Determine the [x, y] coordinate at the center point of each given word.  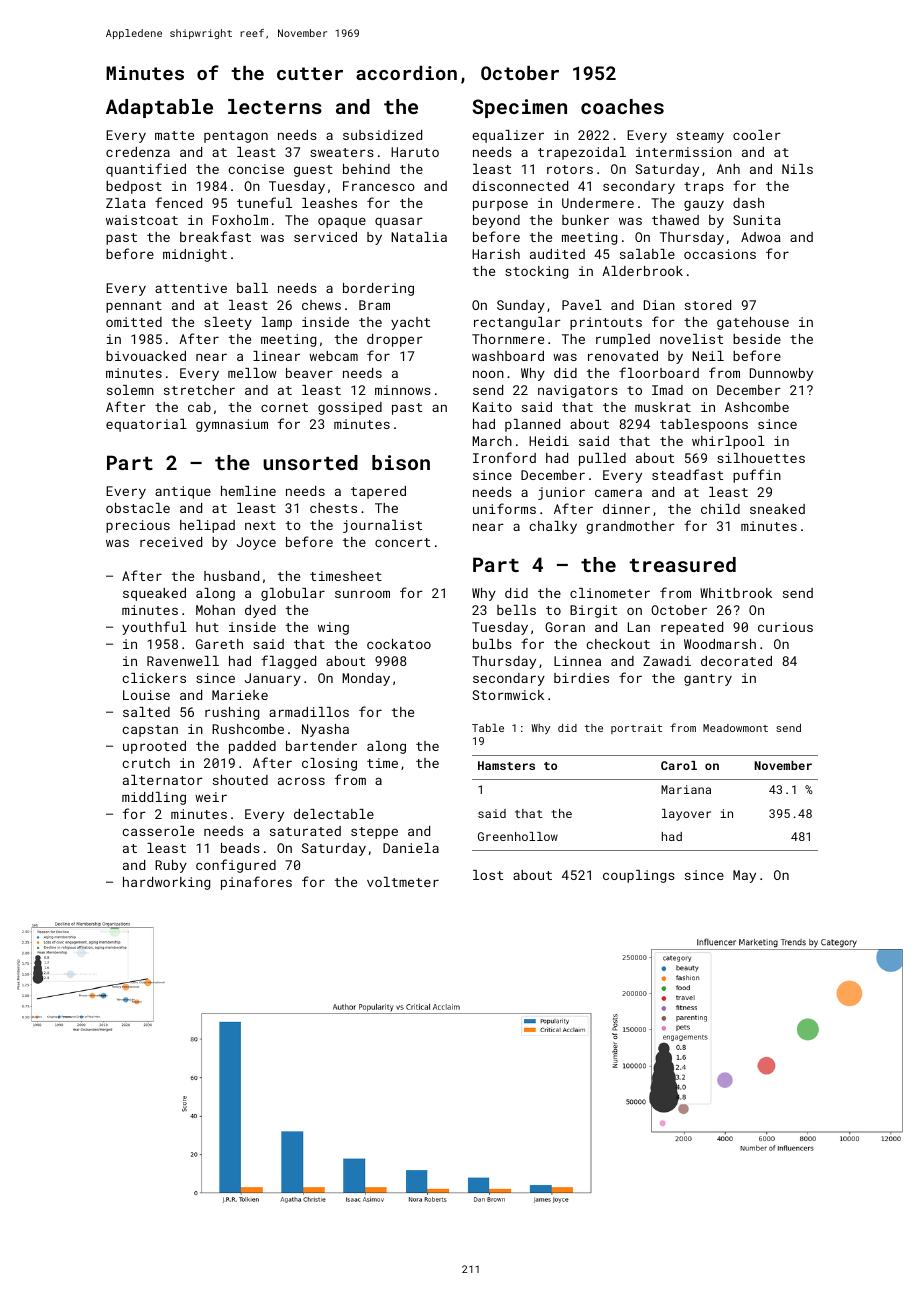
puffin [757, 476]
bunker [585, 220]
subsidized [382, 135]
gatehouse [753, 323]
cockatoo [399, 644]
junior [561, 493]
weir [211, 797]
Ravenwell [183, 661]
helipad [207, 526]
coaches [622, 106]
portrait [636, 729]
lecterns [275, 106]
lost [488, 875]
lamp [277, 323]
